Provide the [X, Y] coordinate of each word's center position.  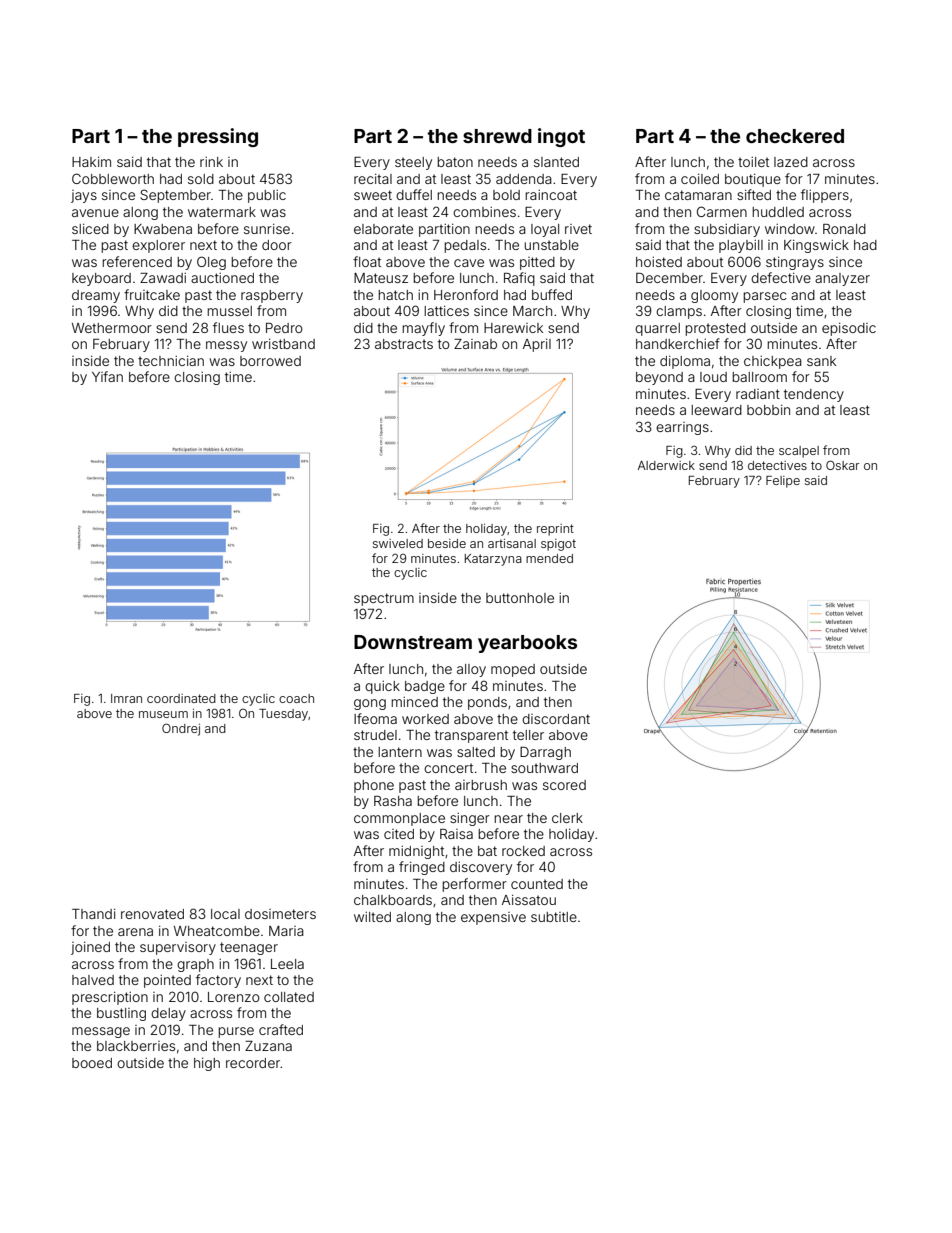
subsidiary [727, 230]
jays [84, 196]
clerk [567, 818]
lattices [446, 311]
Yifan [107, 376]
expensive [493, 918]
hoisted [659, 262]
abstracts [404, 344]
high [207, 1064]
